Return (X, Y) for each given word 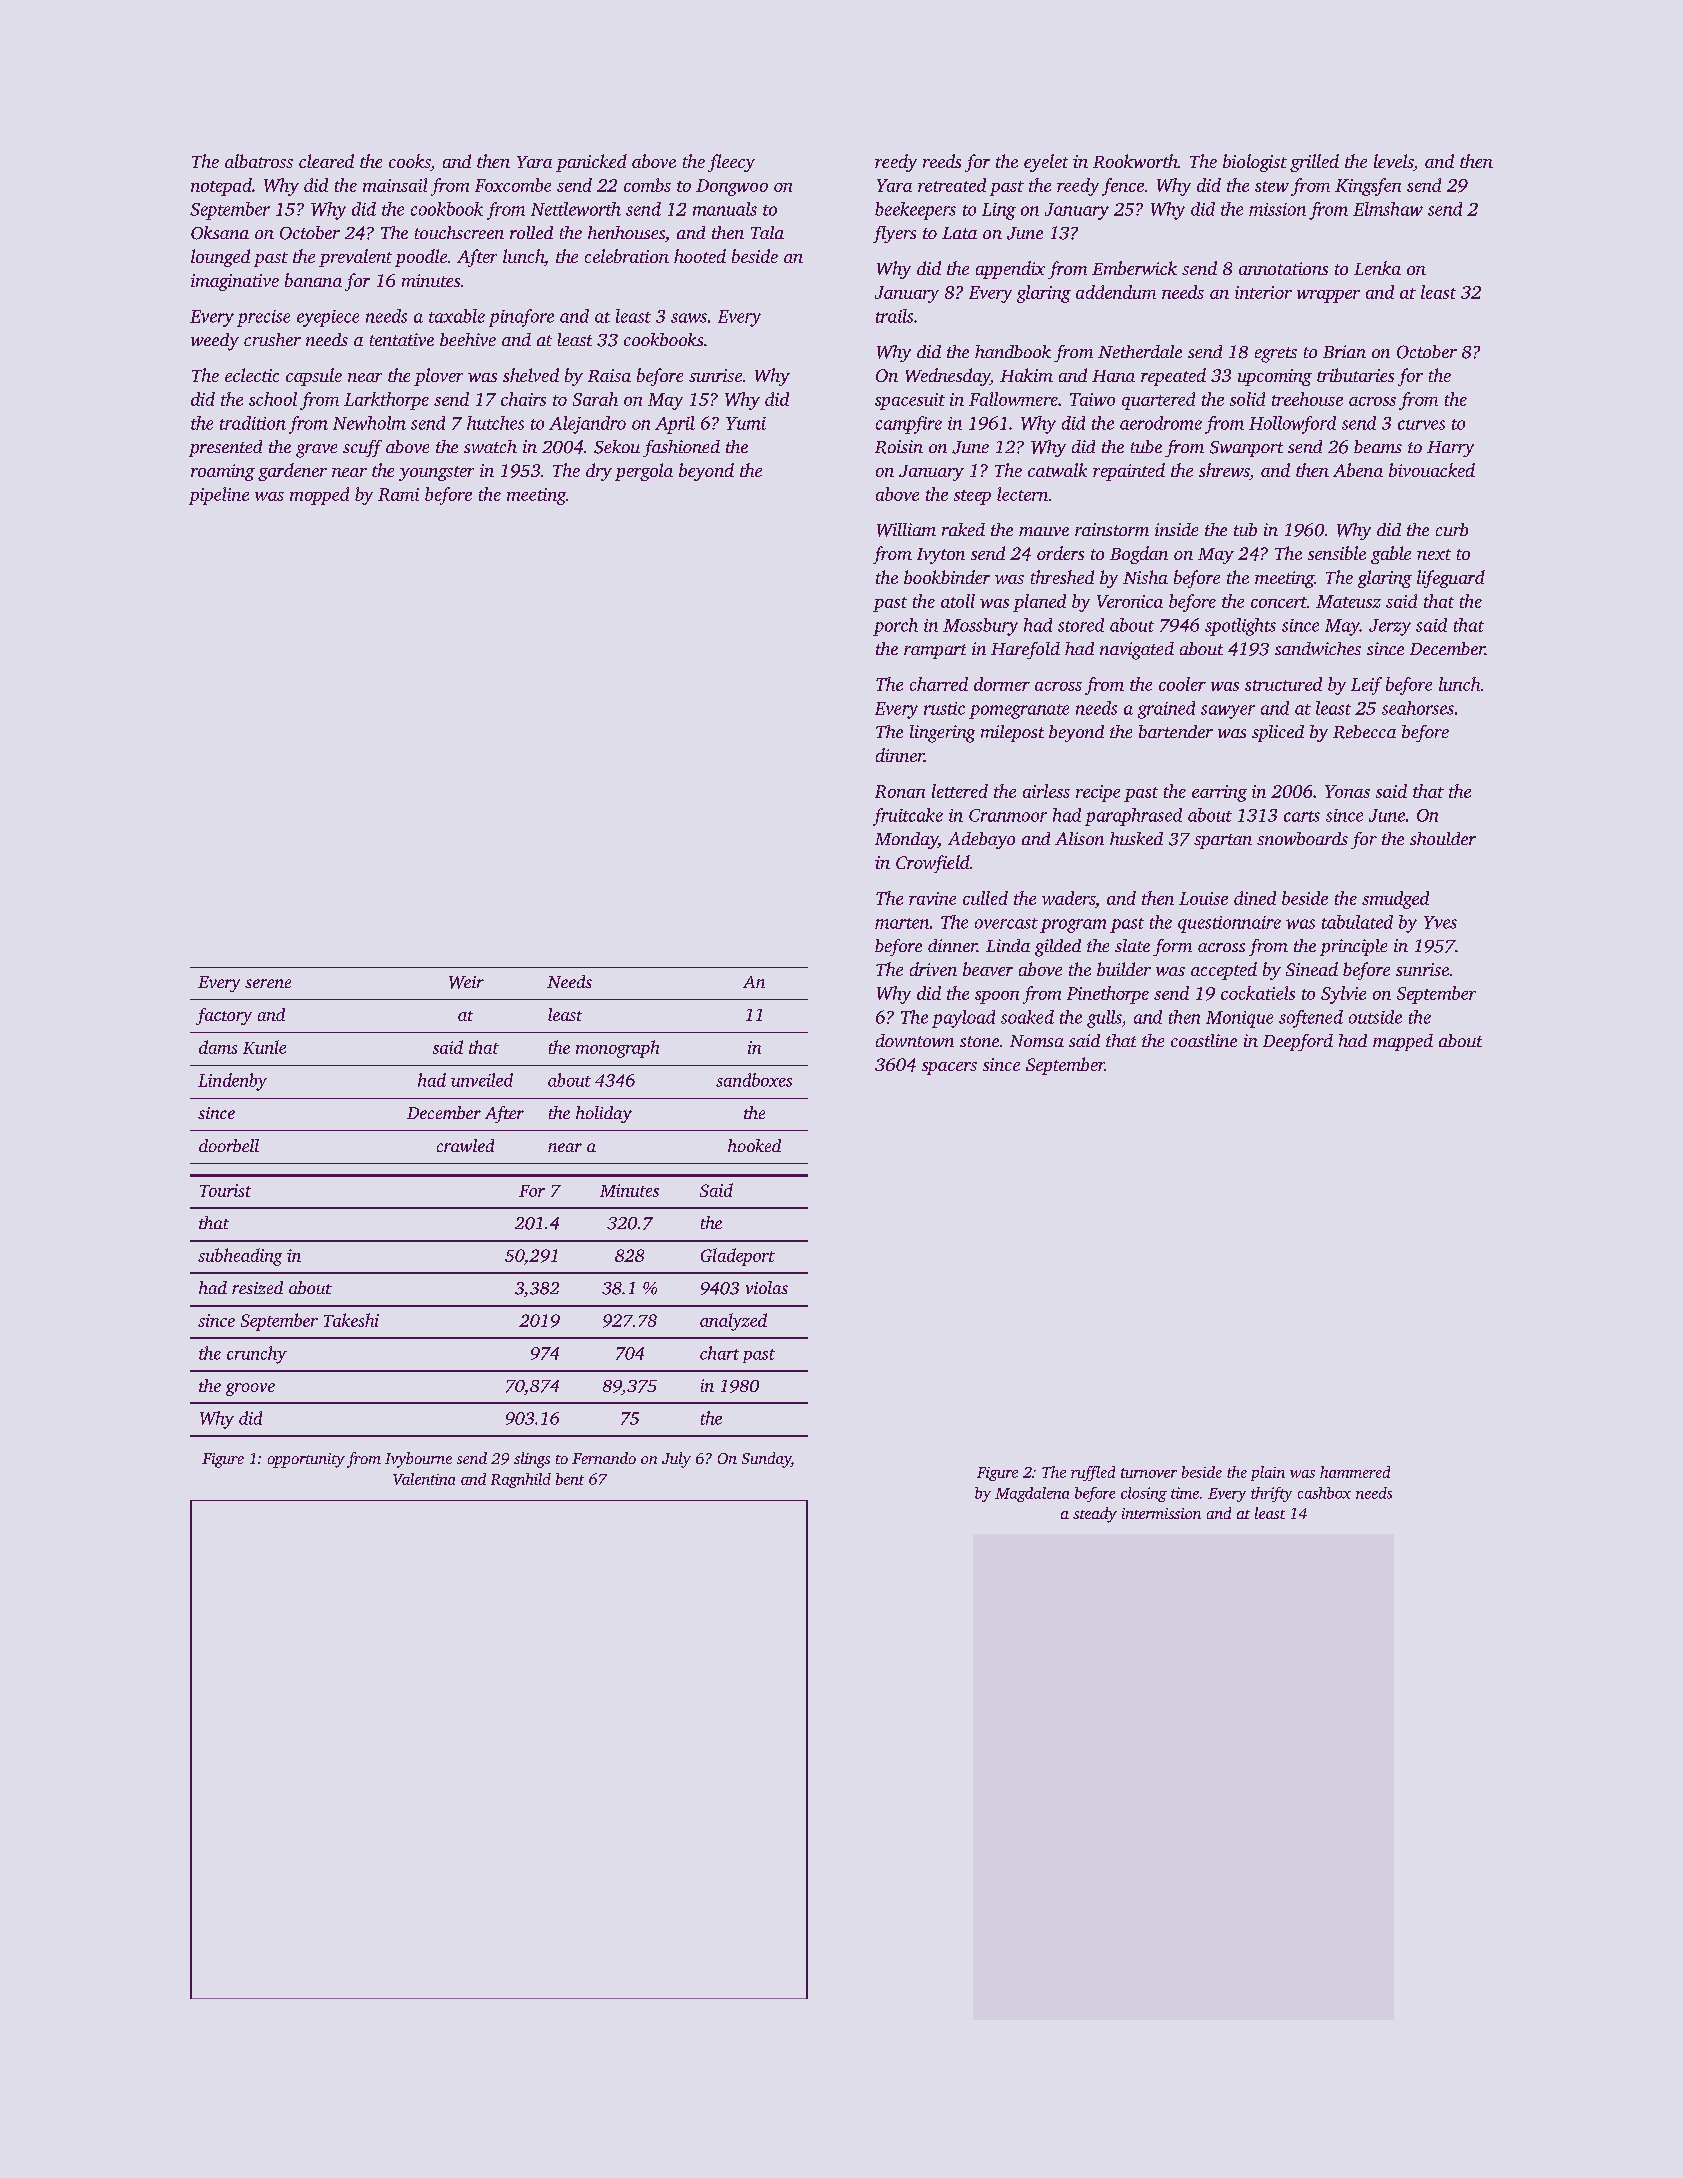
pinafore (521, 318)
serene (268, 983)
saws (689, 318)
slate (1132, 945)
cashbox (1324, 1493)
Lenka (1377, 268)
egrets (1276, 355)
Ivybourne (418, 1460)
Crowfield (933, 864)
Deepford (1298, 1042)
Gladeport (738, 1257)
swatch (490, 446)
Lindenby (232, 1082)
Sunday (766, 1460)
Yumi (746, 423)
